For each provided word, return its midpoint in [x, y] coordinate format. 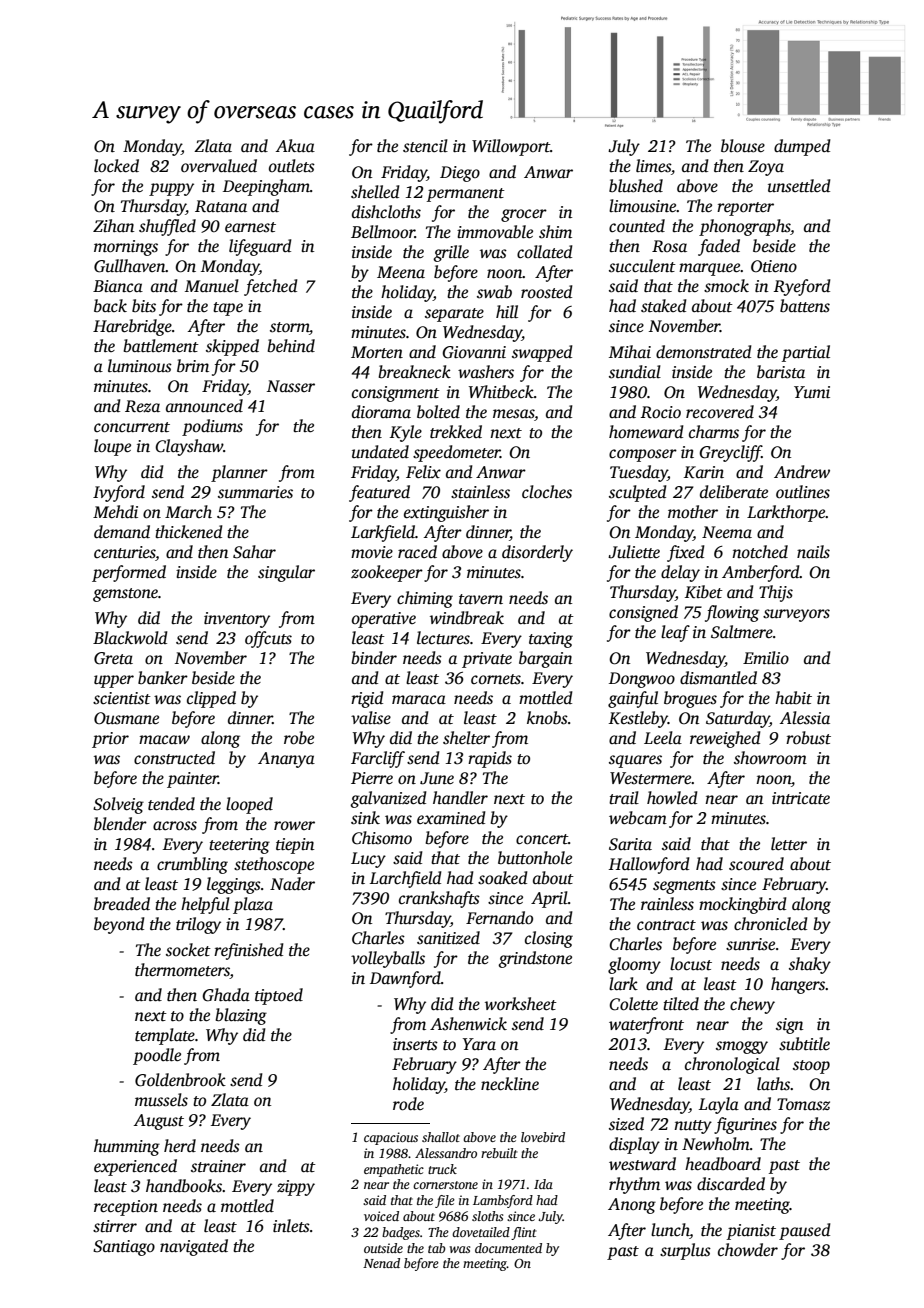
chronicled [770, 924]
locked [116, 166]
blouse [743, 146]
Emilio [766, 657]
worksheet [521, 1004]
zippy [296, 1188]
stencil [425, 146]
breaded [122, 904]
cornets [496, 679]
